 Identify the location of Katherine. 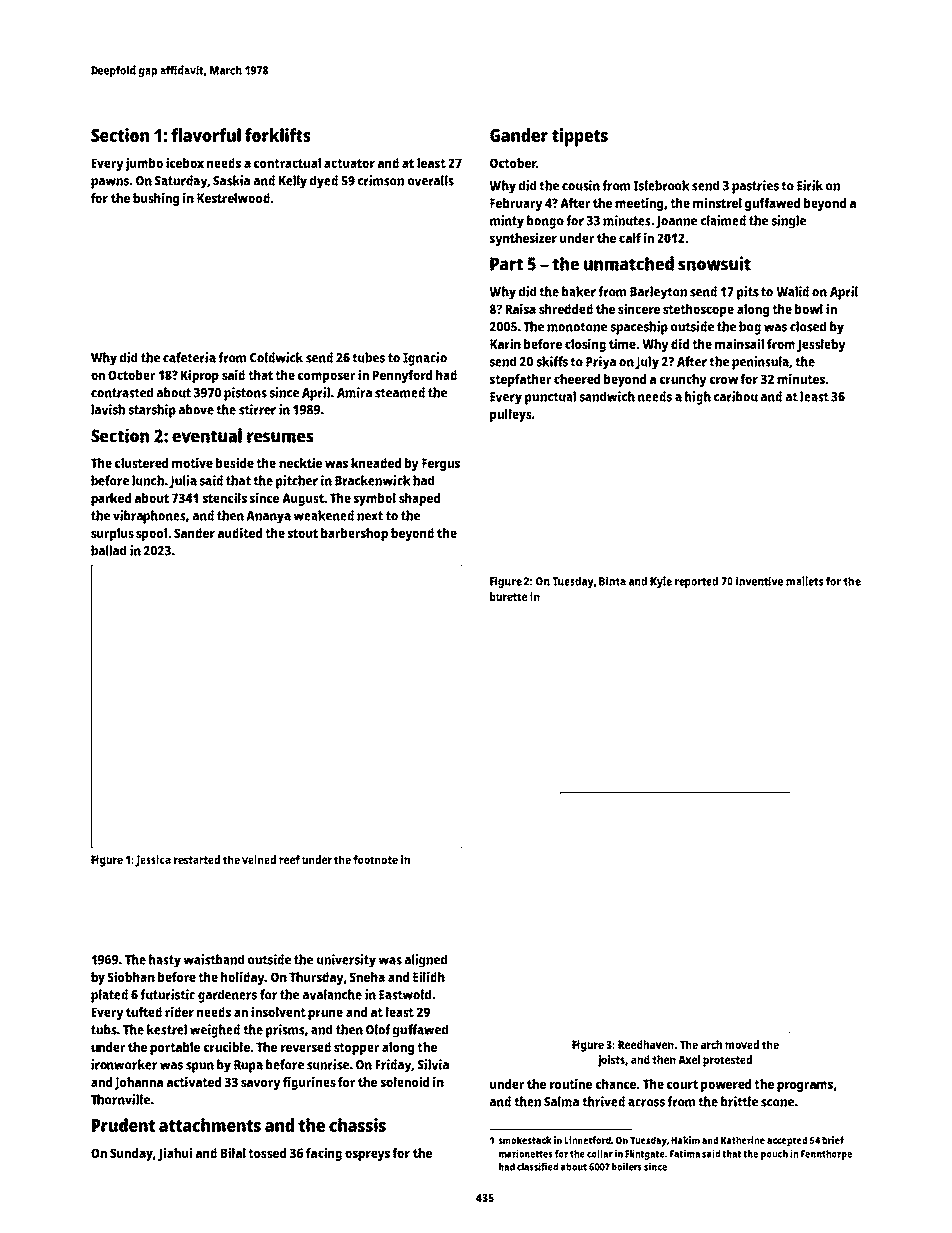
(743, 1140).
